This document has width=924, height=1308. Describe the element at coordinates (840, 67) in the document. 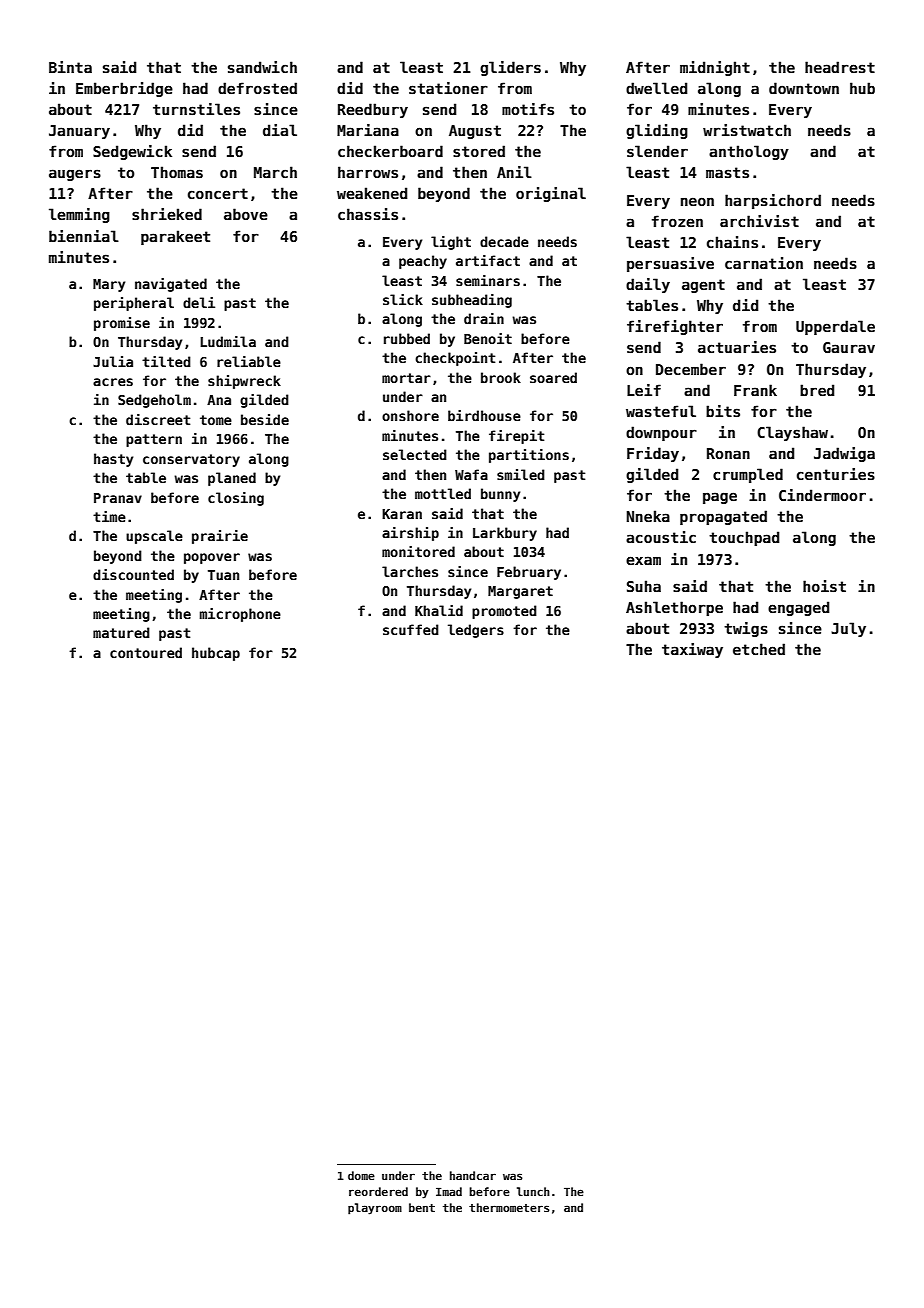

I see `headrest` at that location.
